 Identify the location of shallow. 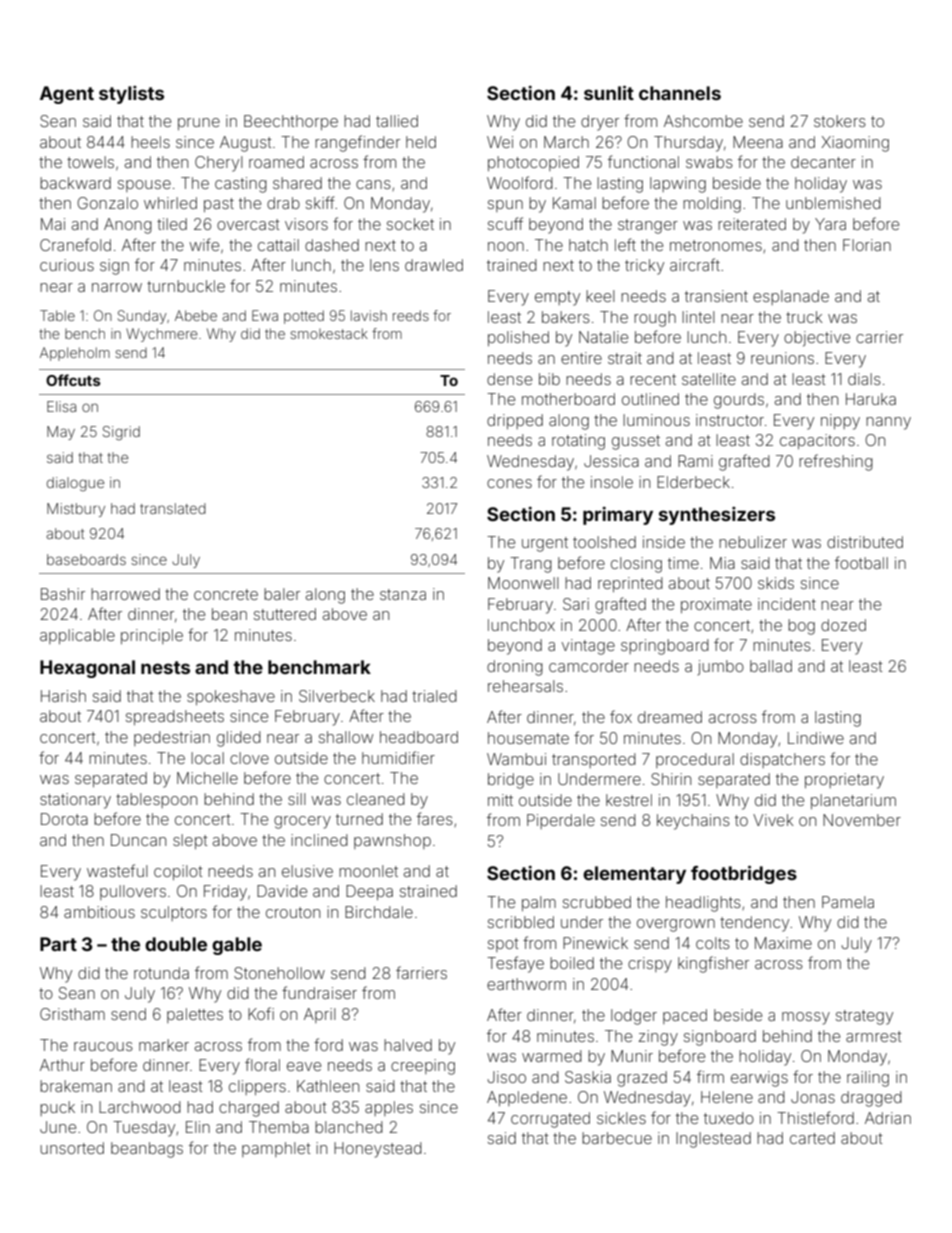
(346, 737).
